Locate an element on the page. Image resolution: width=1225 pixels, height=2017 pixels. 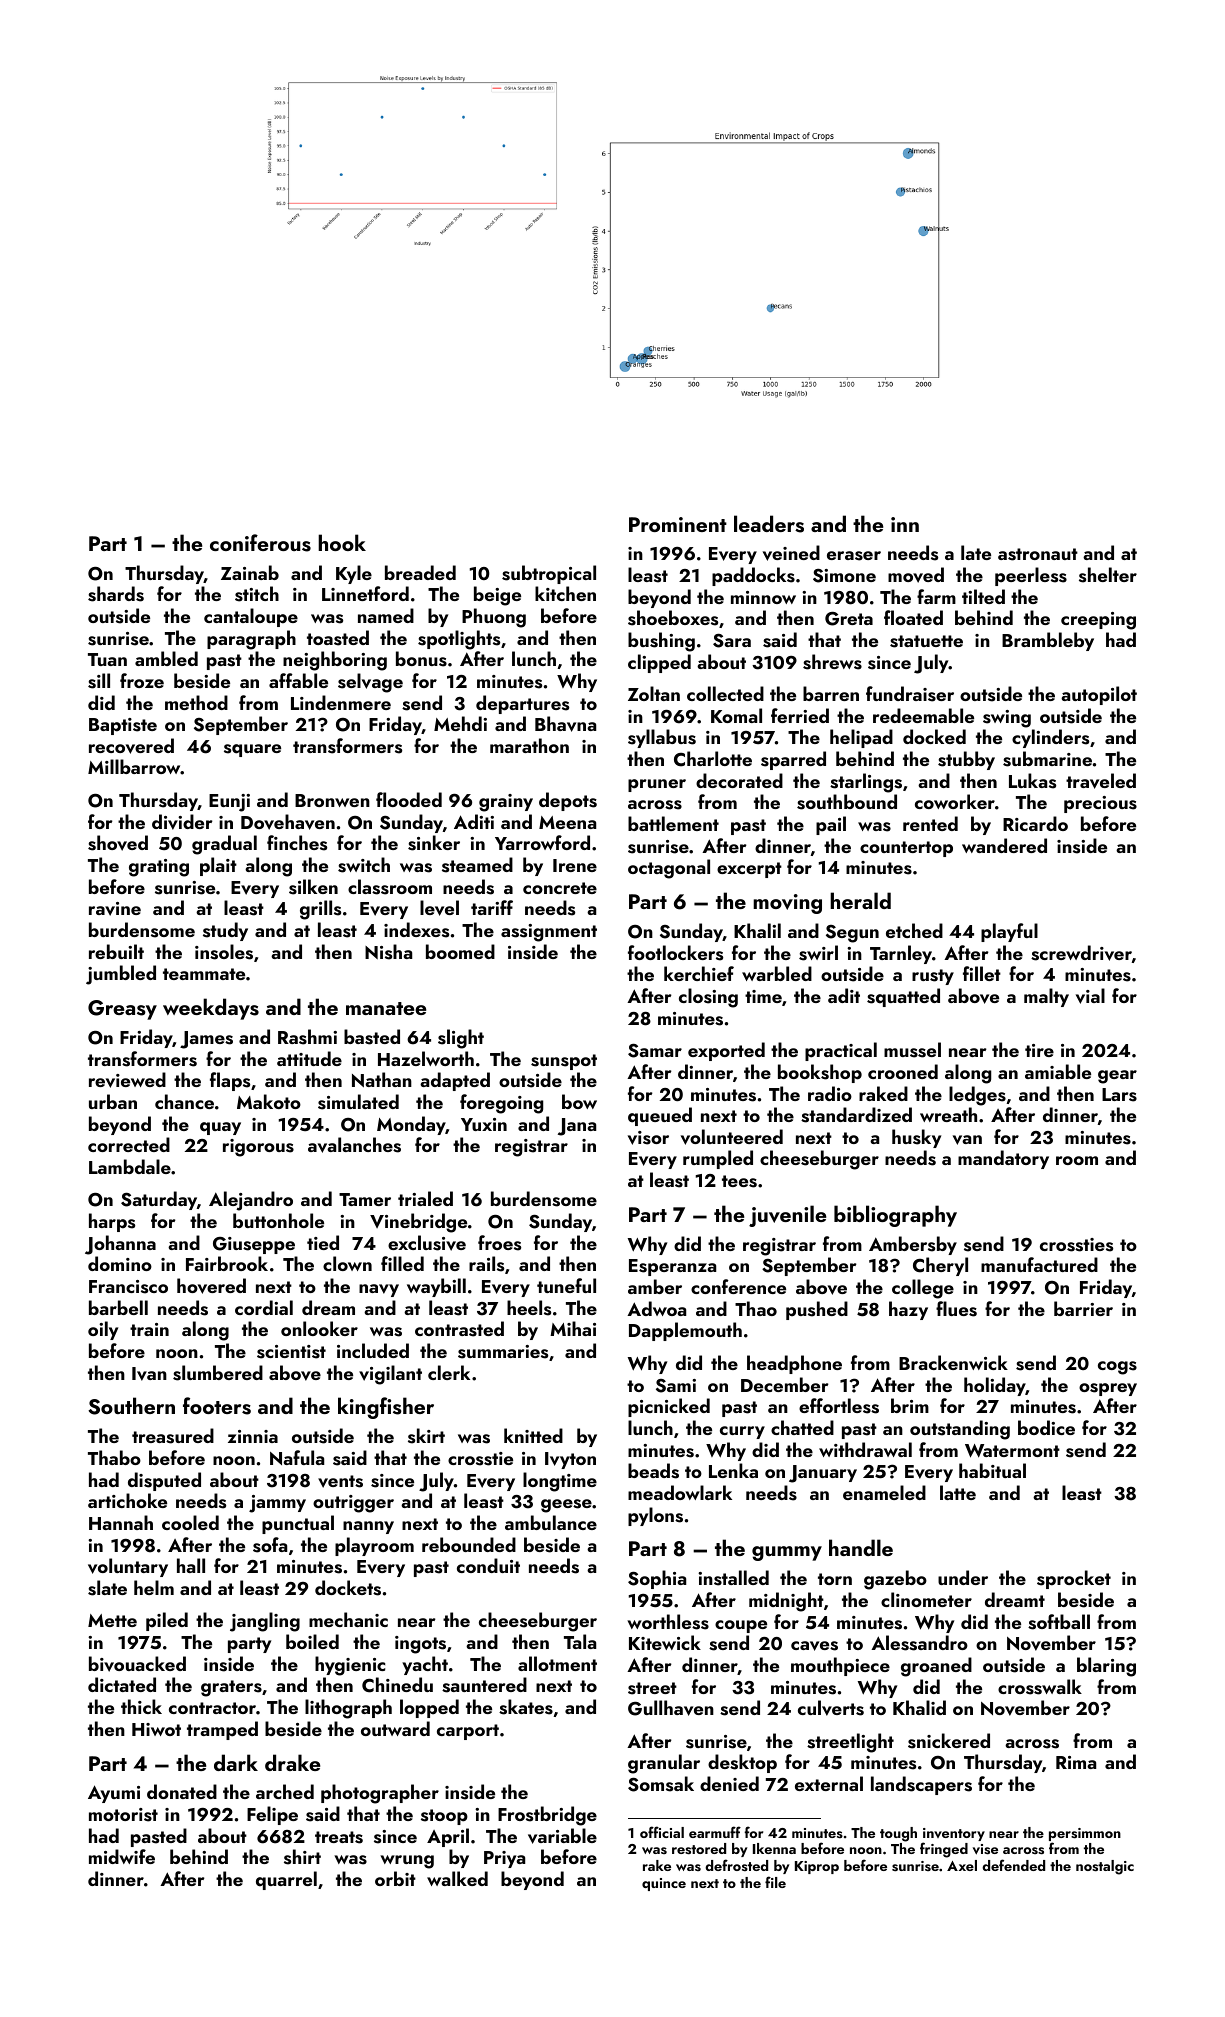
Prominent is located at coordinates (678, 524).
